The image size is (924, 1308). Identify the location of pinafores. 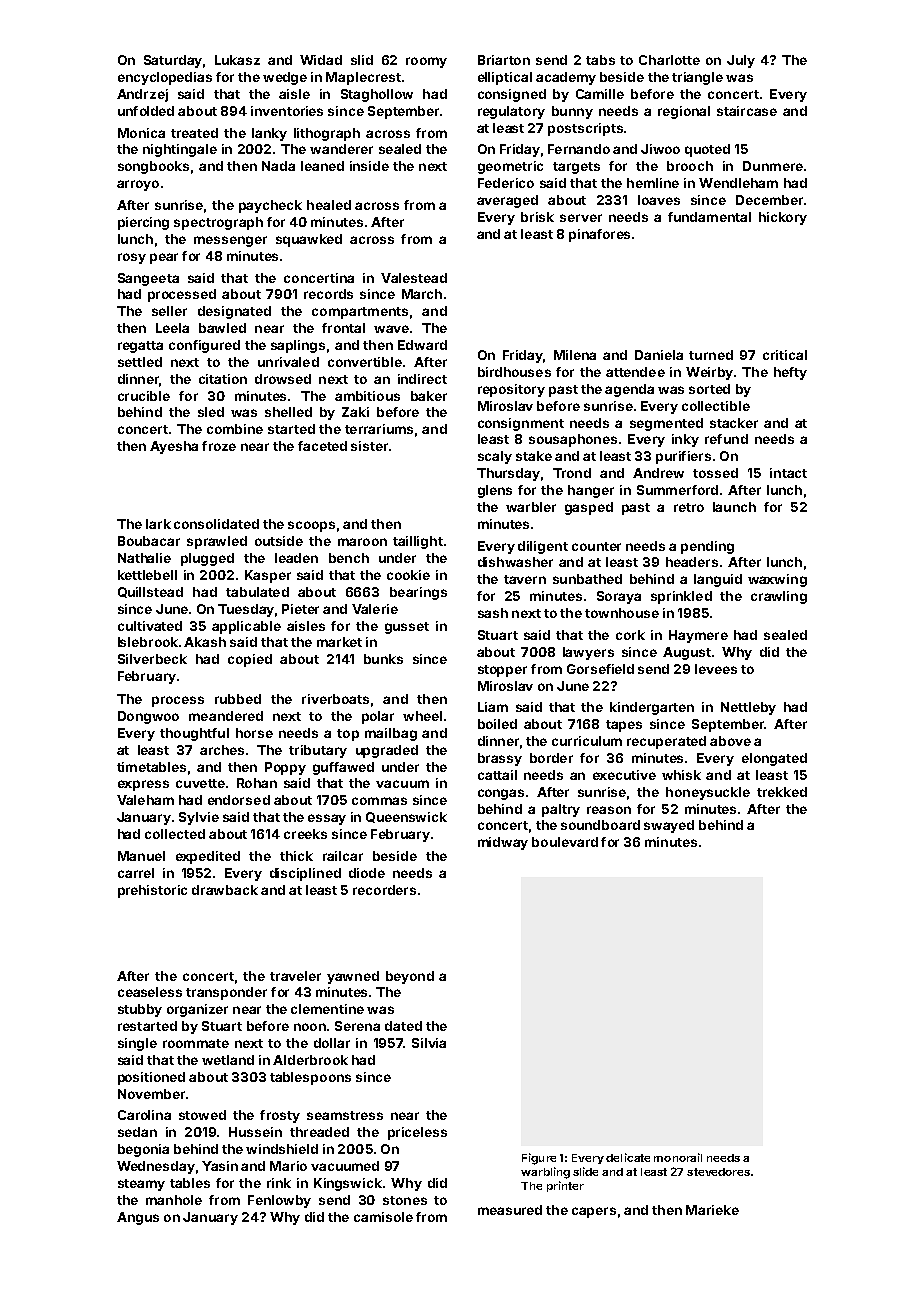
(599, 235).
